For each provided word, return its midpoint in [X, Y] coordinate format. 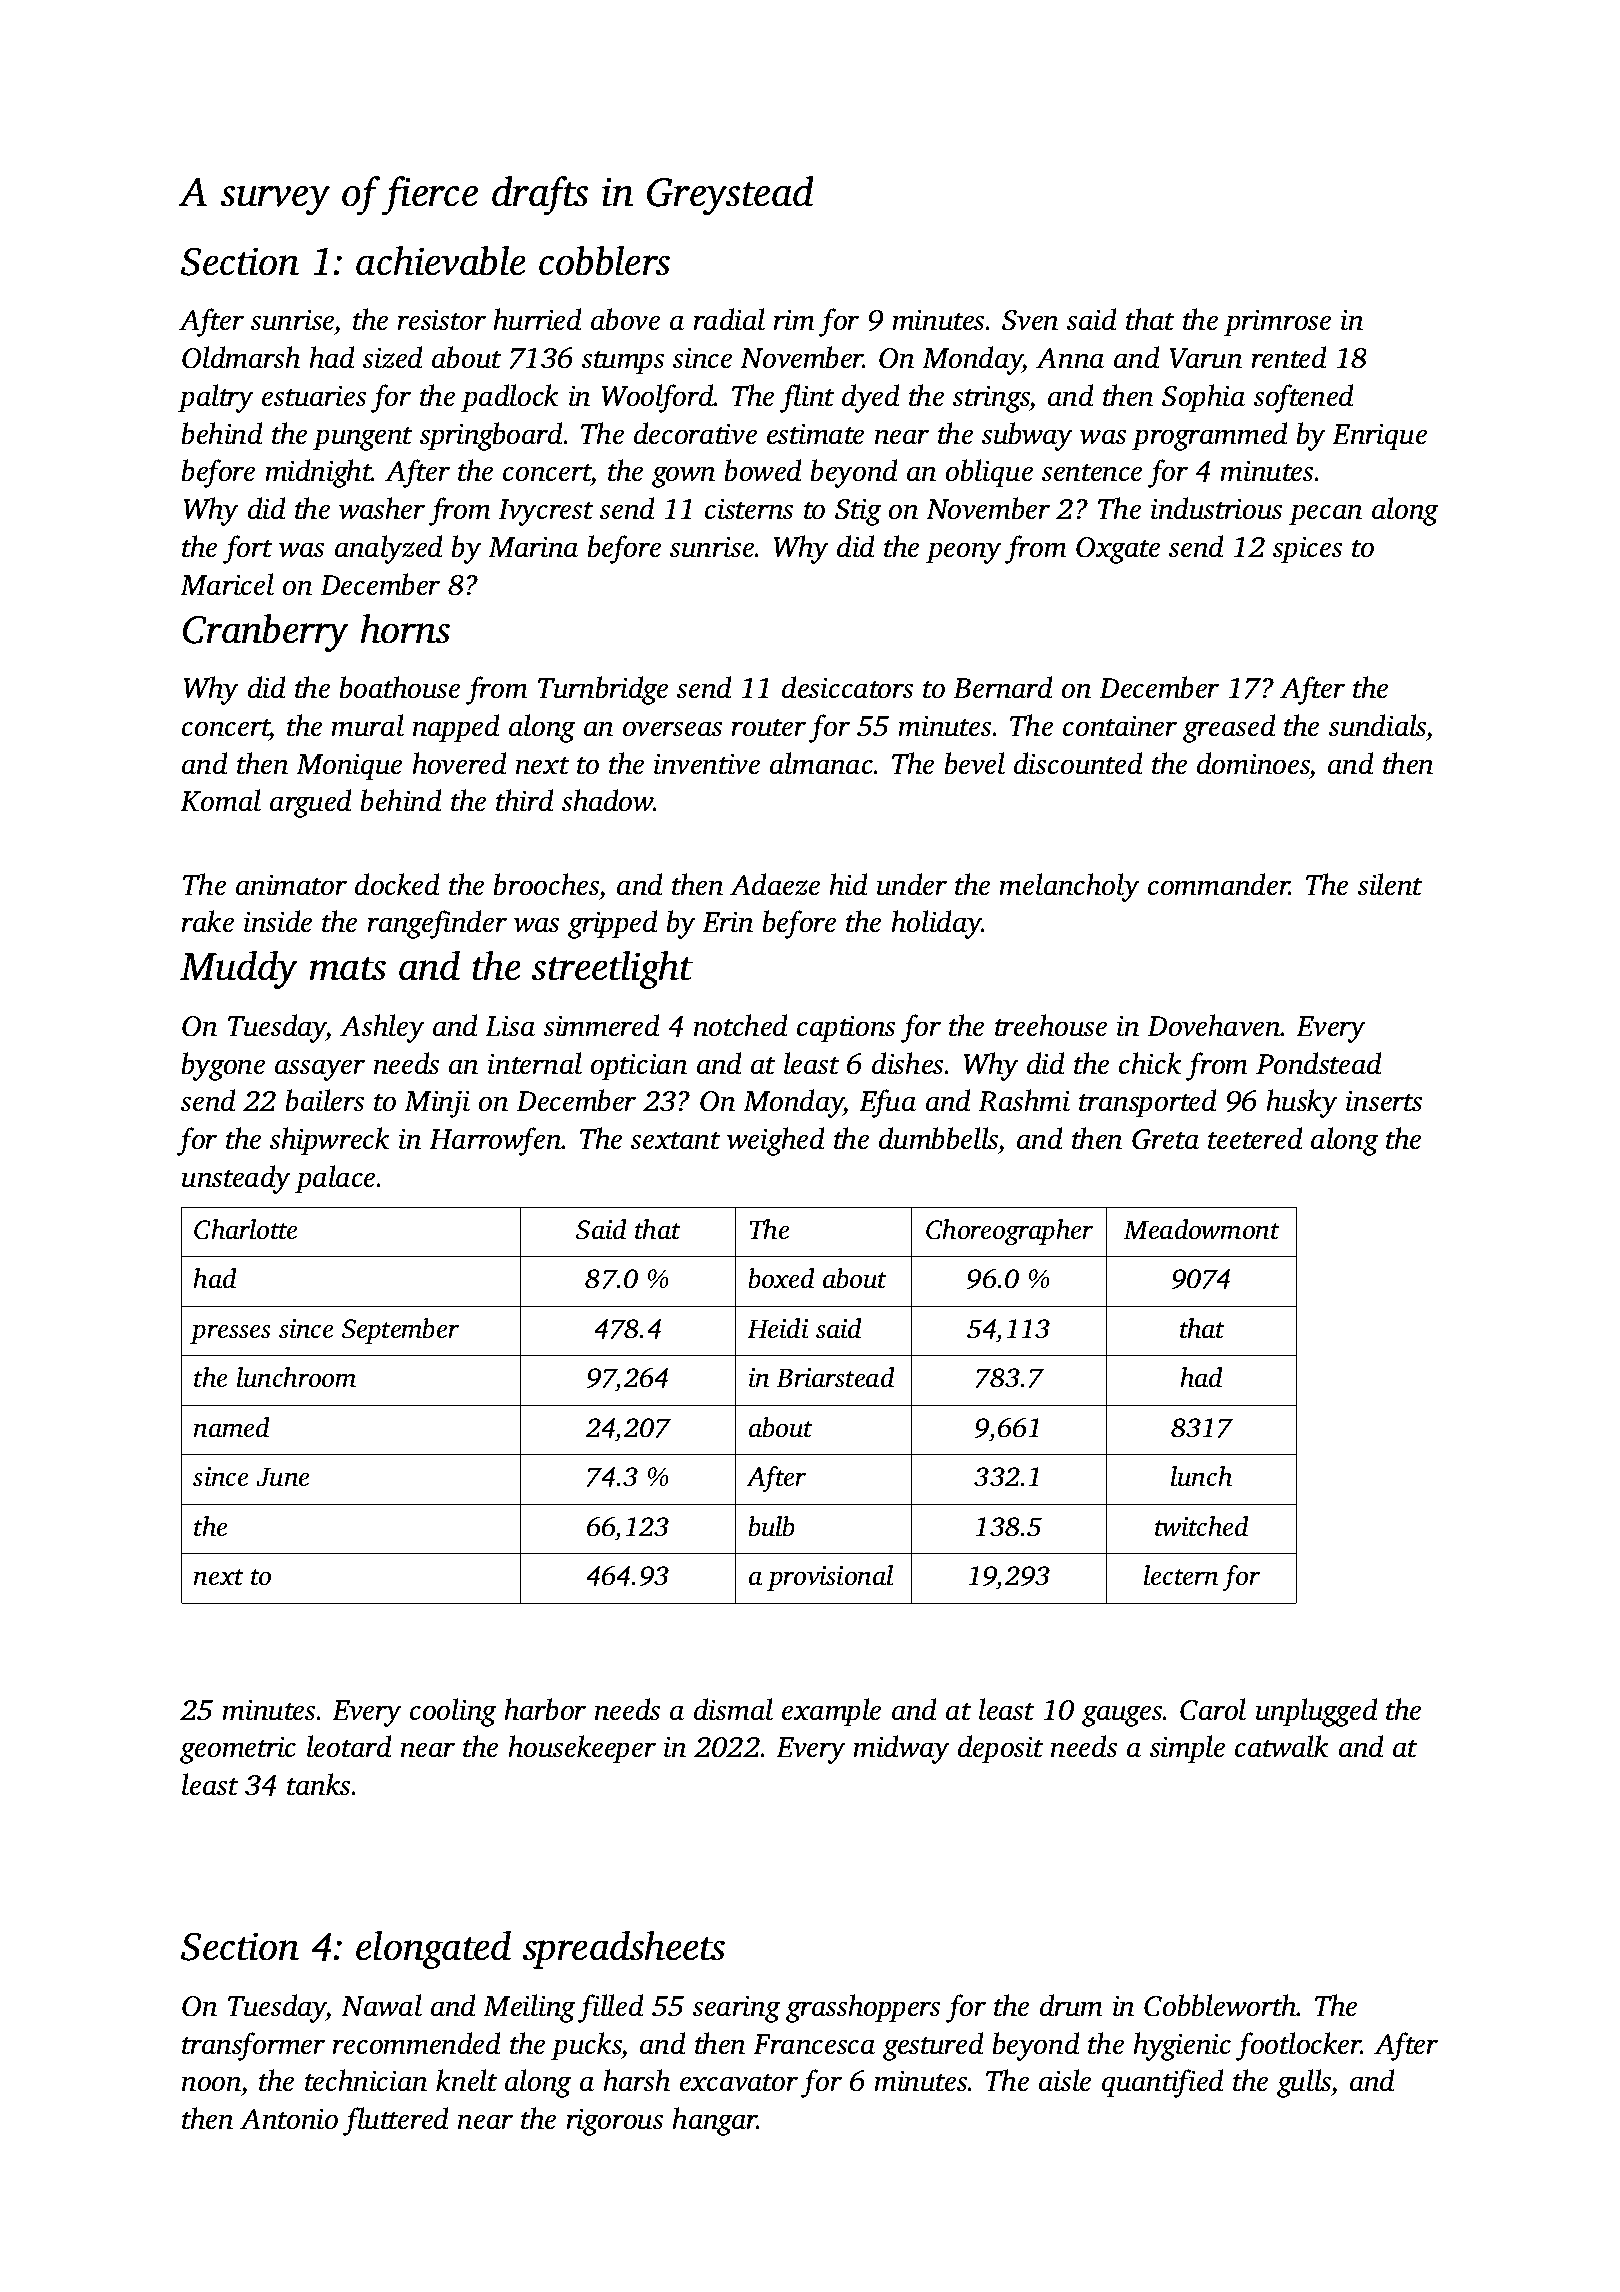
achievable [441, 261]
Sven [1030, 320]
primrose [1277, 323]
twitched [1202, 1526]
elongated [433, 1950]
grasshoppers [863, 2008]
